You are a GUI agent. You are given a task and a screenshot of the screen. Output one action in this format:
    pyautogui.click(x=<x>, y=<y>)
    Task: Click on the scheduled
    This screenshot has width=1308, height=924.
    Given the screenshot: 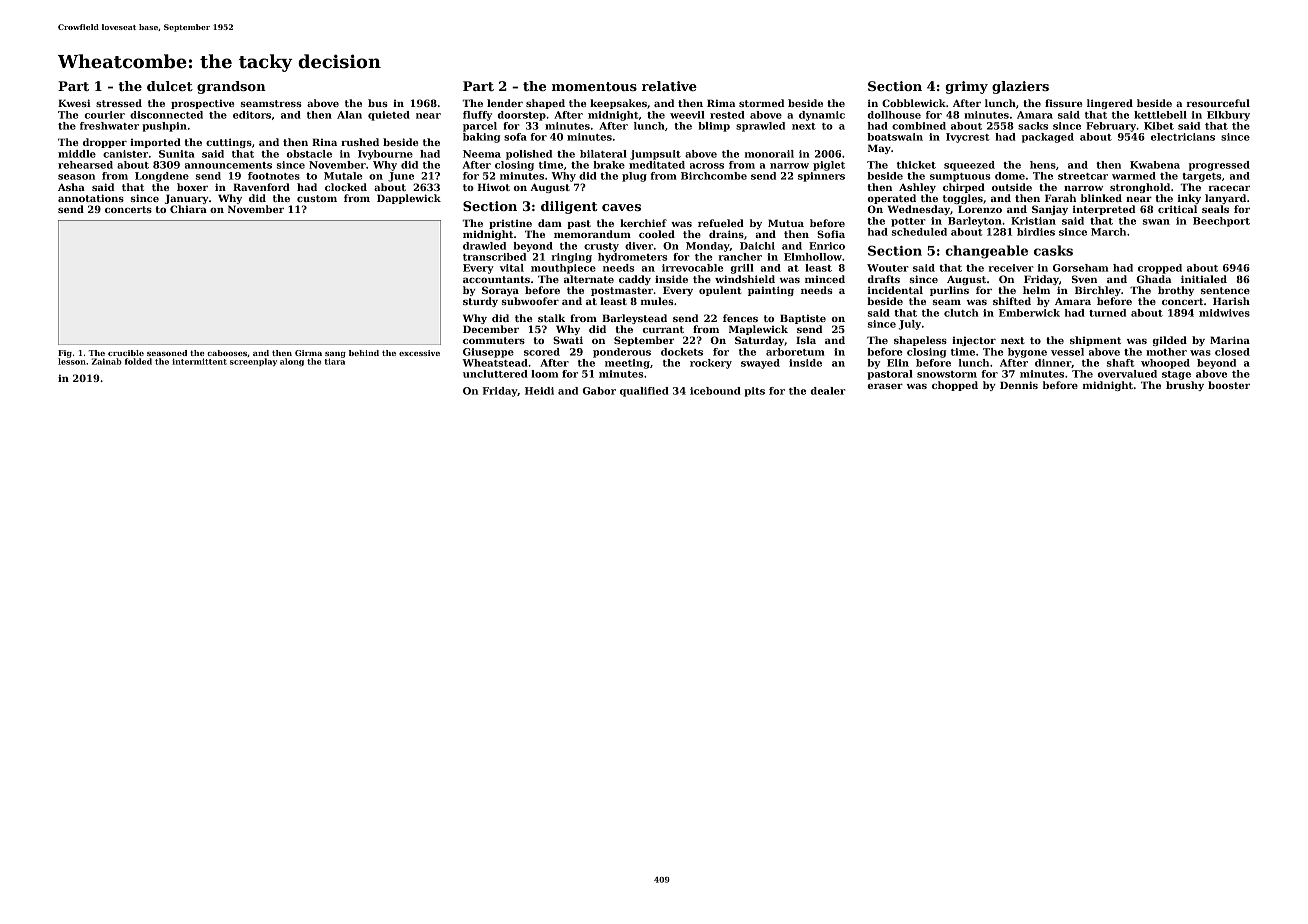 What is the action you would take?
    pyautogui.click(x=919, y=232)
